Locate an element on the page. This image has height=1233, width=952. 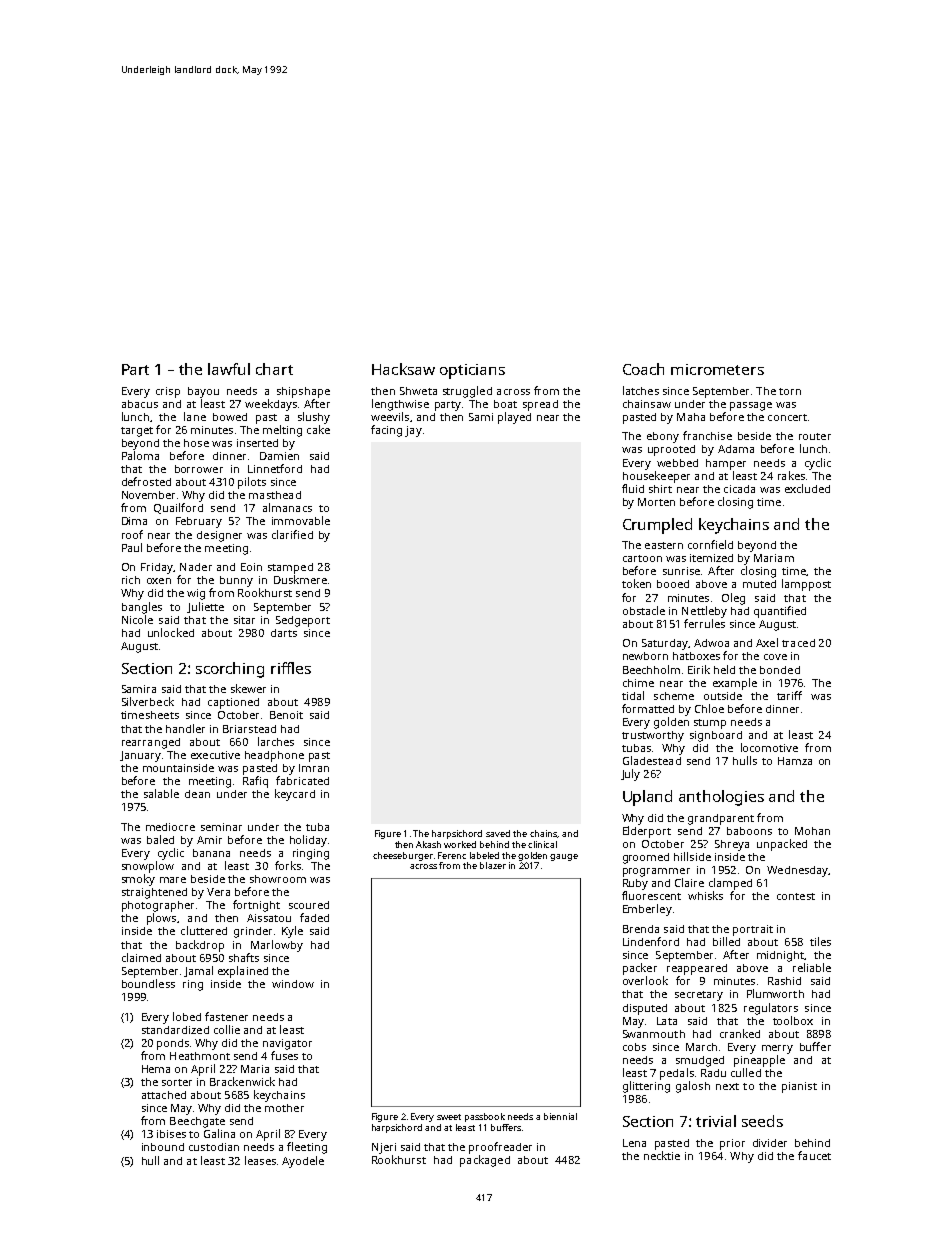
packer is located at coordinates (640, 969).
